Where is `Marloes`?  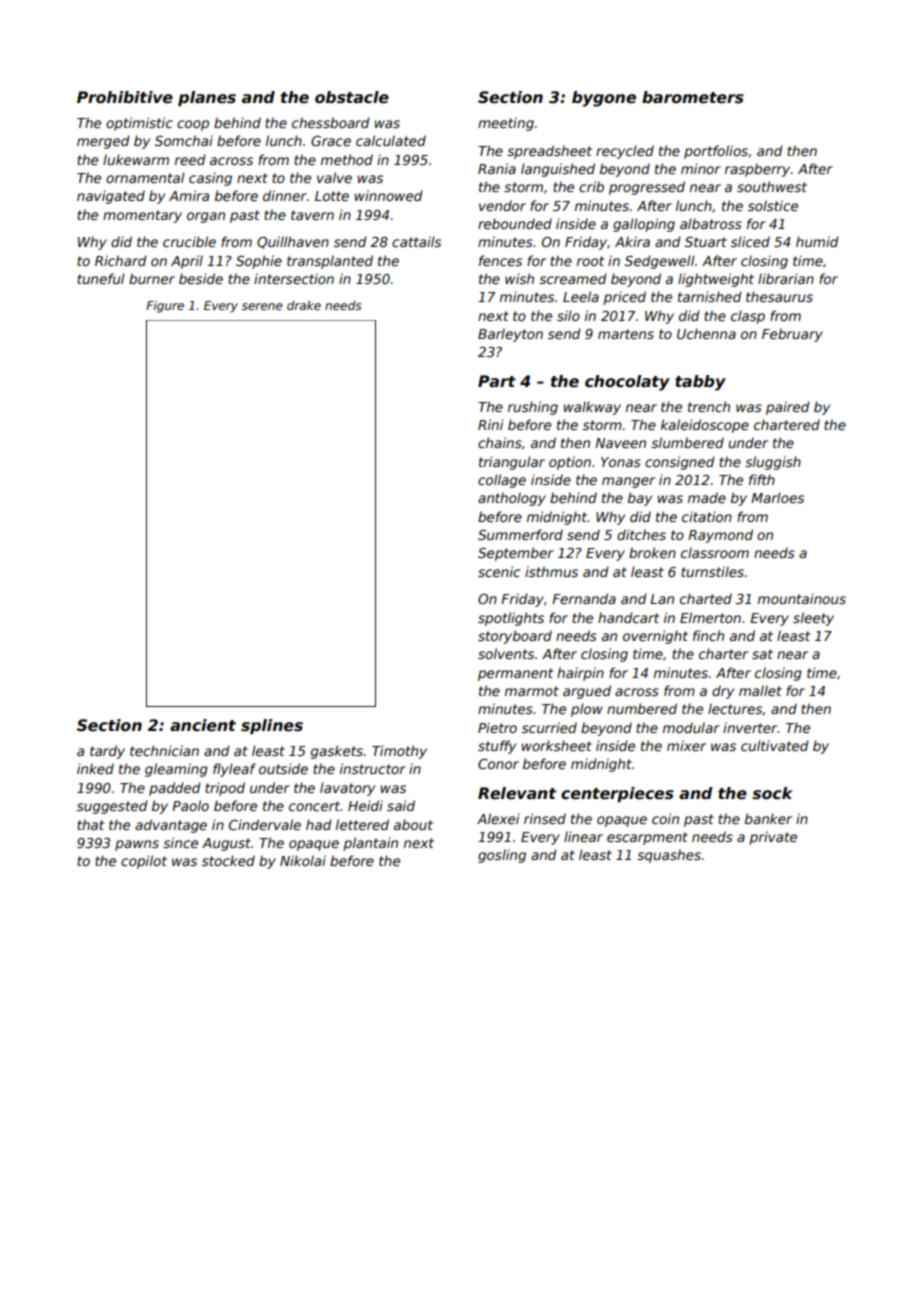 Marloes is located at coordinates (777, 497).
